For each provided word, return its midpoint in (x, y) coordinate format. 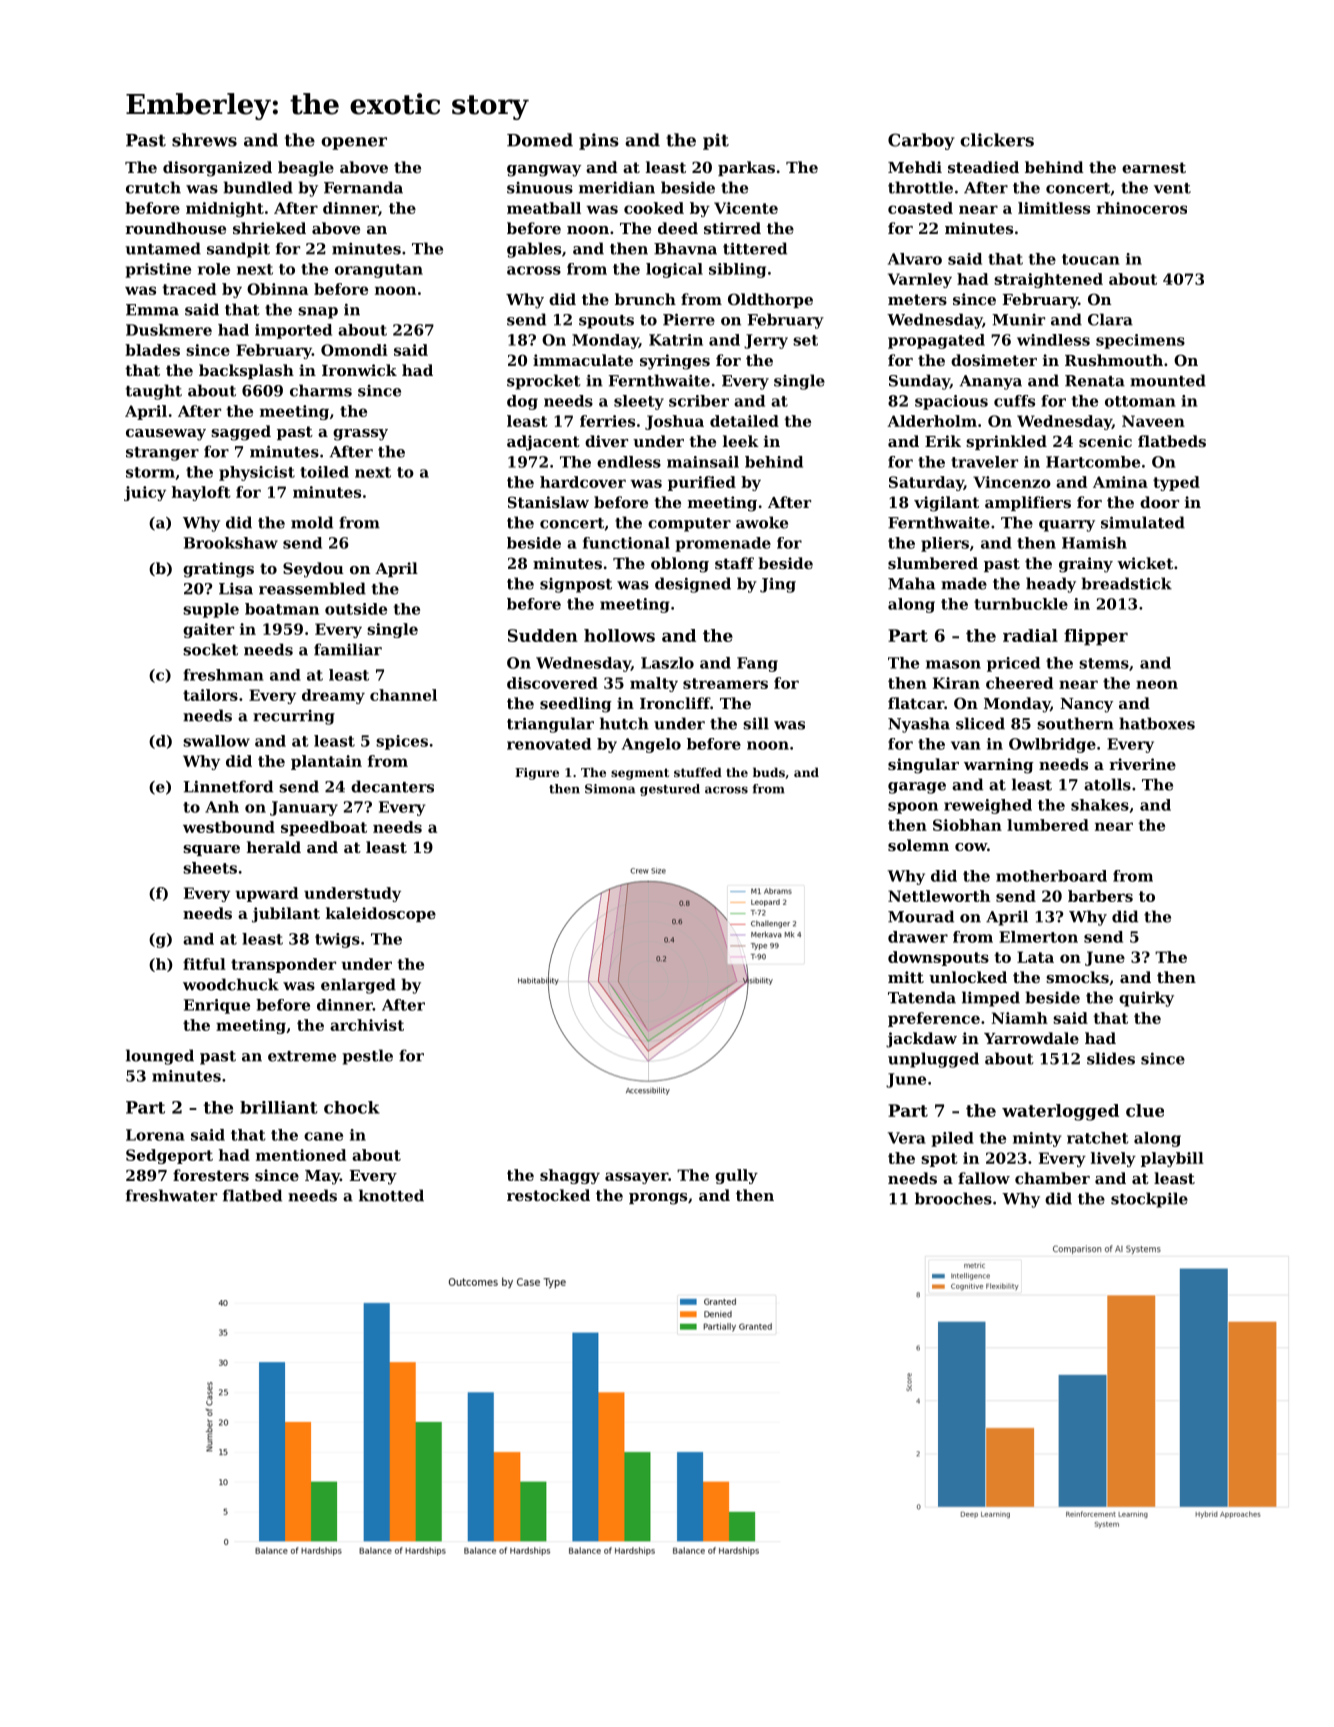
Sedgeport (169, 1156)
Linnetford (228, 786)
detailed (744, 421)
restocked (548, 1195)
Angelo (651, 745)
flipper (1096, 637)
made (964, 583)
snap (318, 313)
